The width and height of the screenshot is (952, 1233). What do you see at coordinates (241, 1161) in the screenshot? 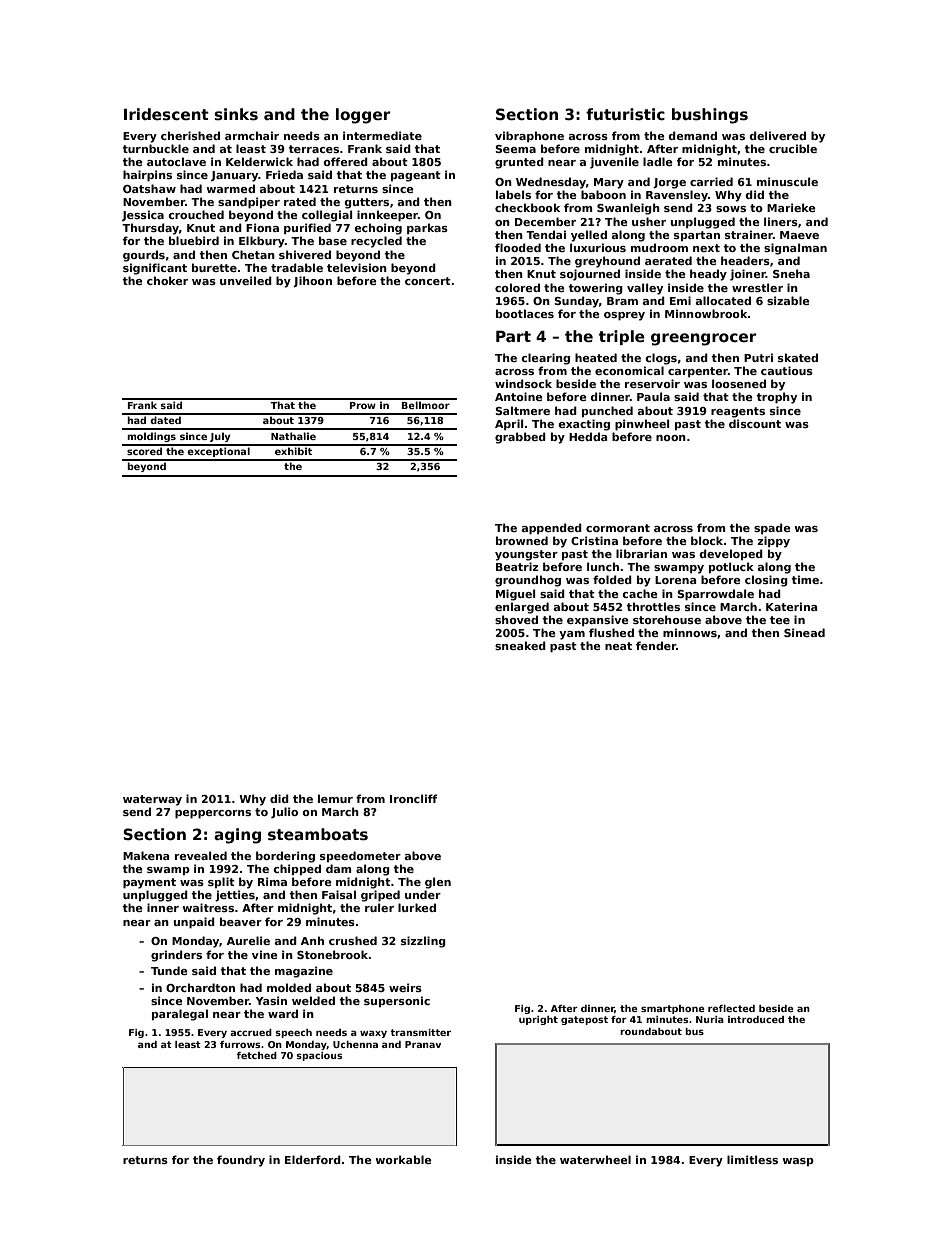
I see `foundry` at bounding box center [241, 1161].
